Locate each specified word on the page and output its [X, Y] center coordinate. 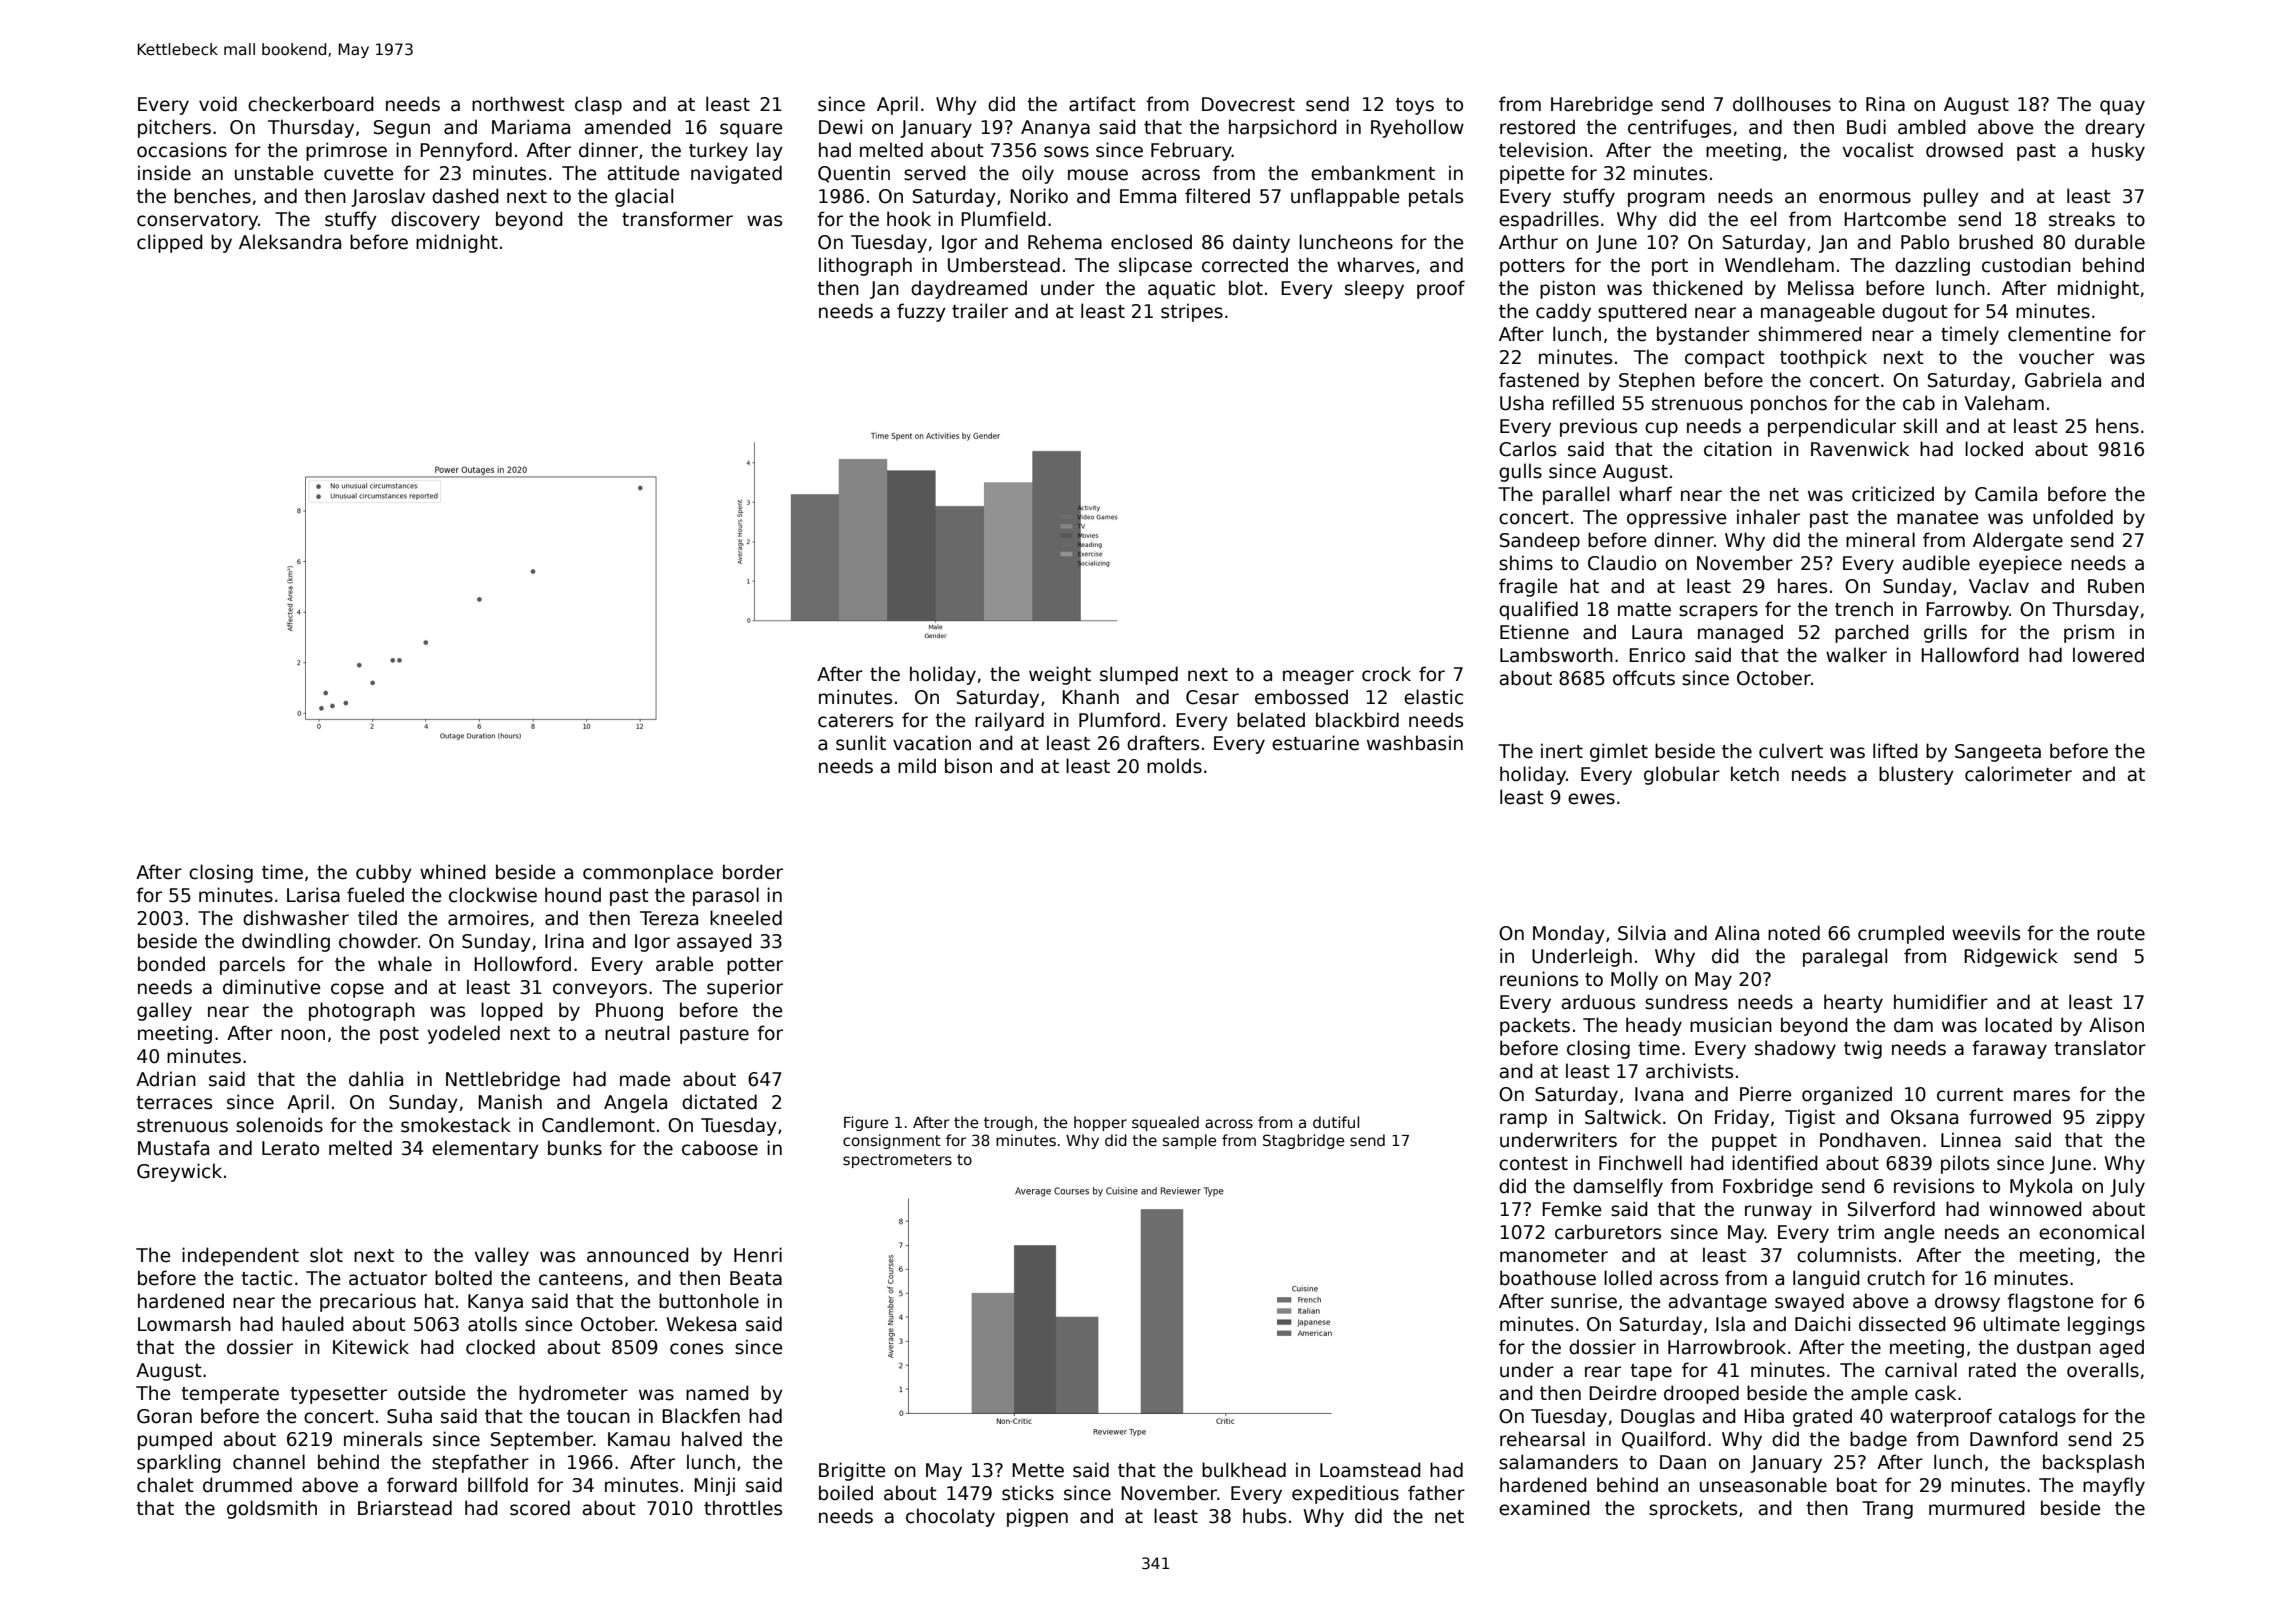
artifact [1102, 104]
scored [540, 1508]
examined [1544, 1508]
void [218, 104]
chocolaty [950, 1517]
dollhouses [1782, 104]
